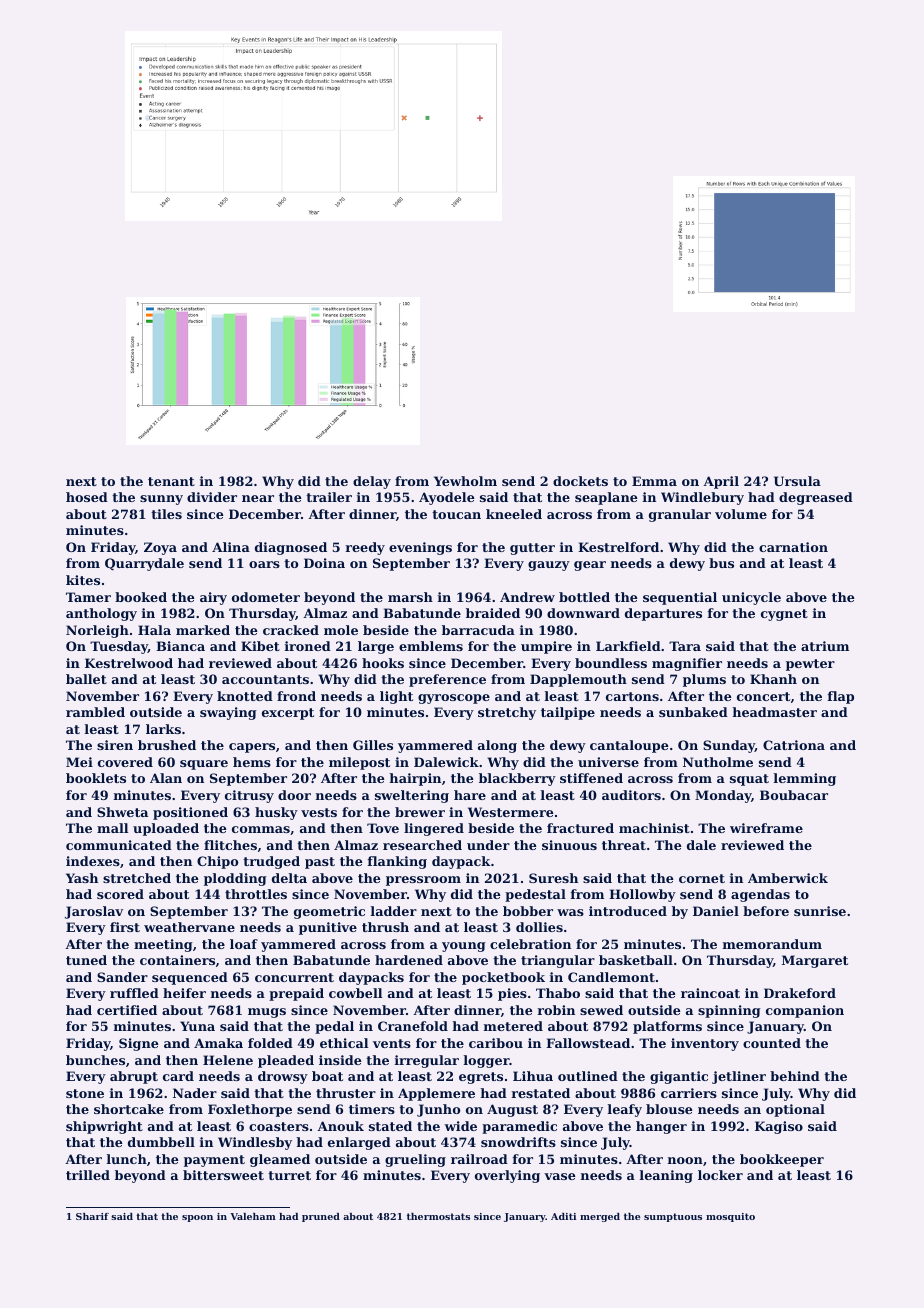  Describe the element at coordinates (464, 947) in the screenshot. I see `young` at that location.
